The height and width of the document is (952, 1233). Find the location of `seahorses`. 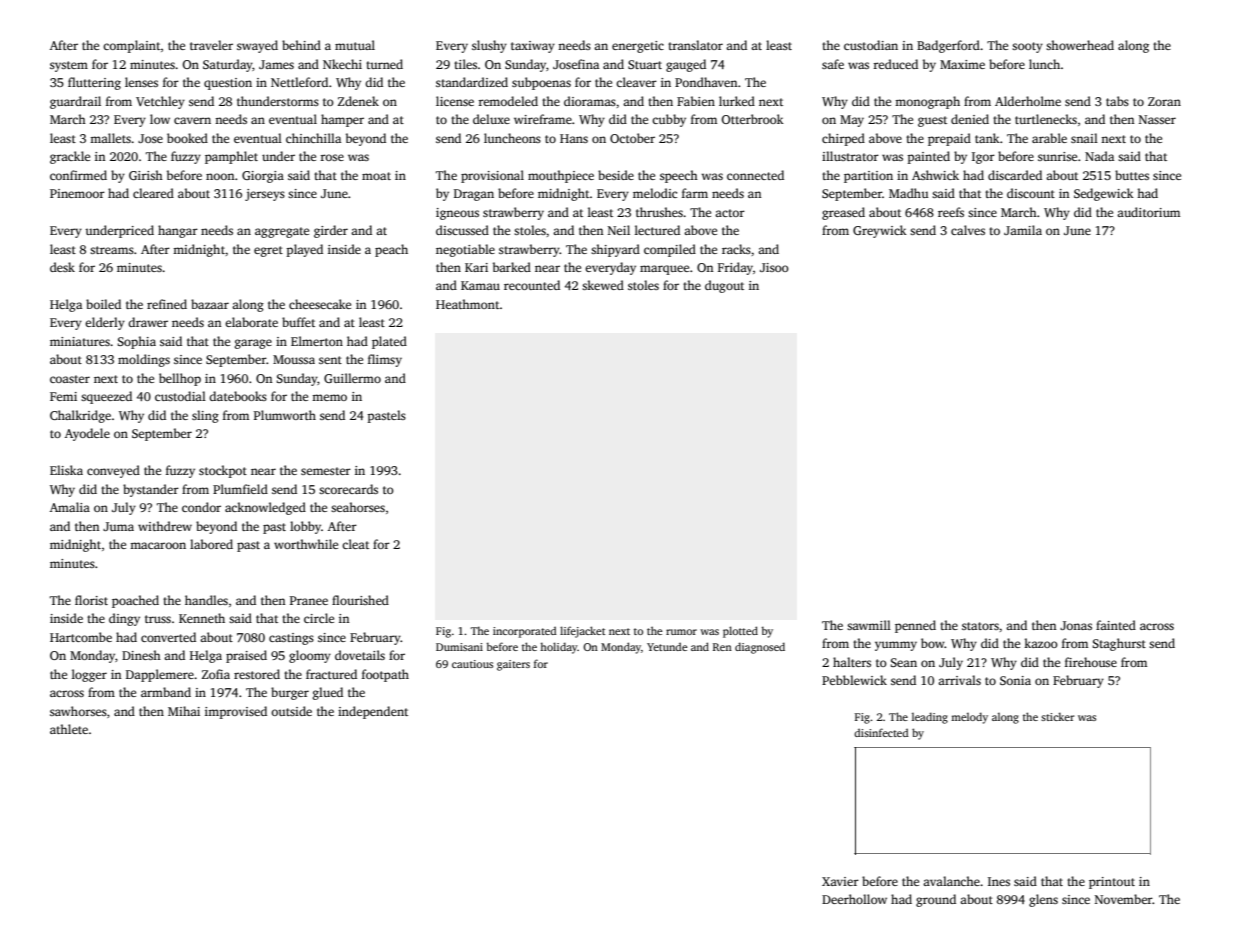

seahorses is located at coordinates (358, 507).
